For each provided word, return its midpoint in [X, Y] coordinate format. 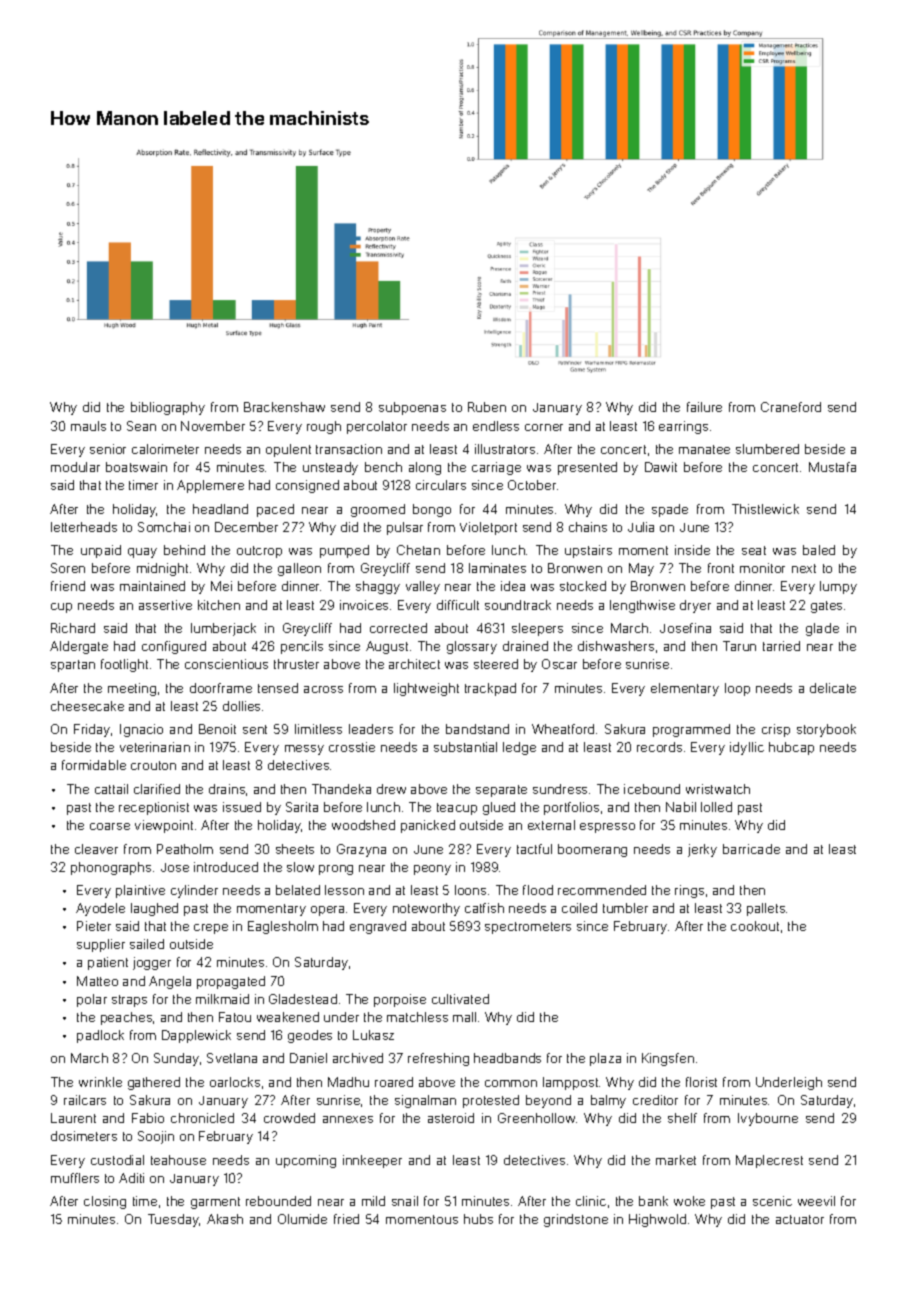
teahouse [178, 1160]
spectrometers [528, 928]
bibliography [168, 408]
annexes [348, 1119]
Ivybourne [768, 1119]
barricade [751, 849]
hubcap [791, 748]
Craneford [791, 407]
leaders [371, 729]
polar [92, 1000]
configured [174, 647]
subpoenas [412, 408]
